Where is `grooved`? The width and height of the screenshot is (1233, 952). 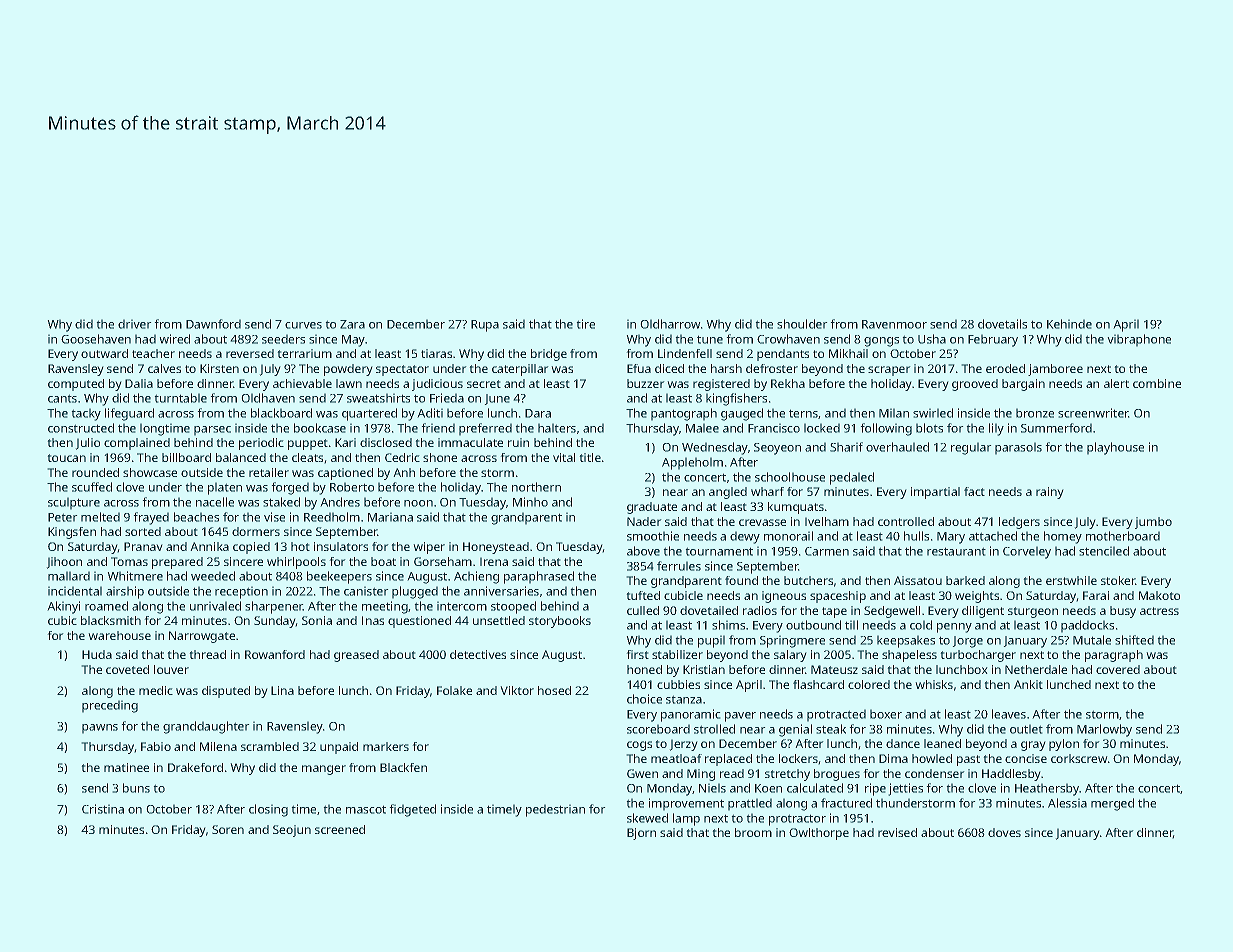 grooved is located at coordinates (975, 385).
